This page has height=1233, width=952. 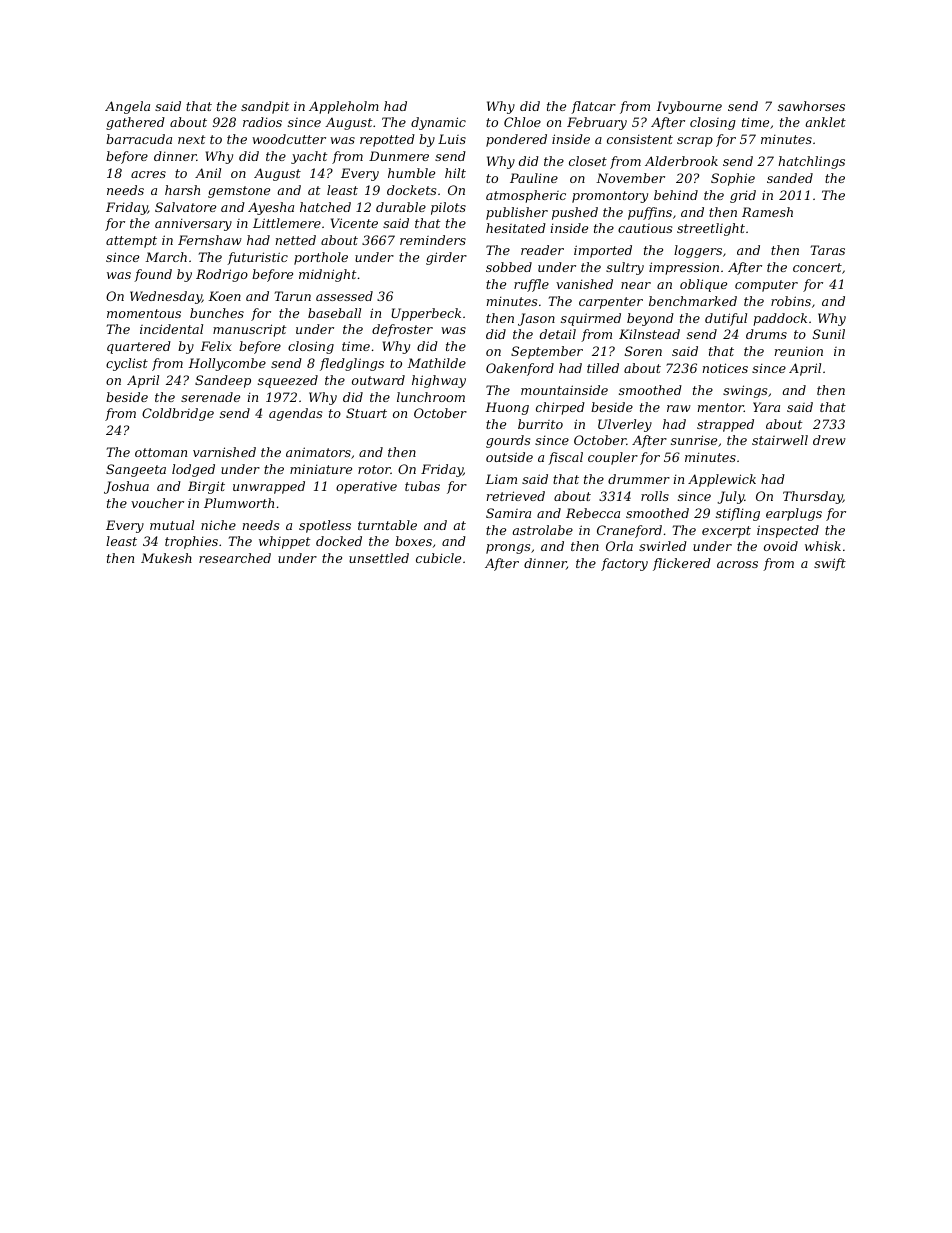 I want to click on girder, so click(x=446, y=258).
